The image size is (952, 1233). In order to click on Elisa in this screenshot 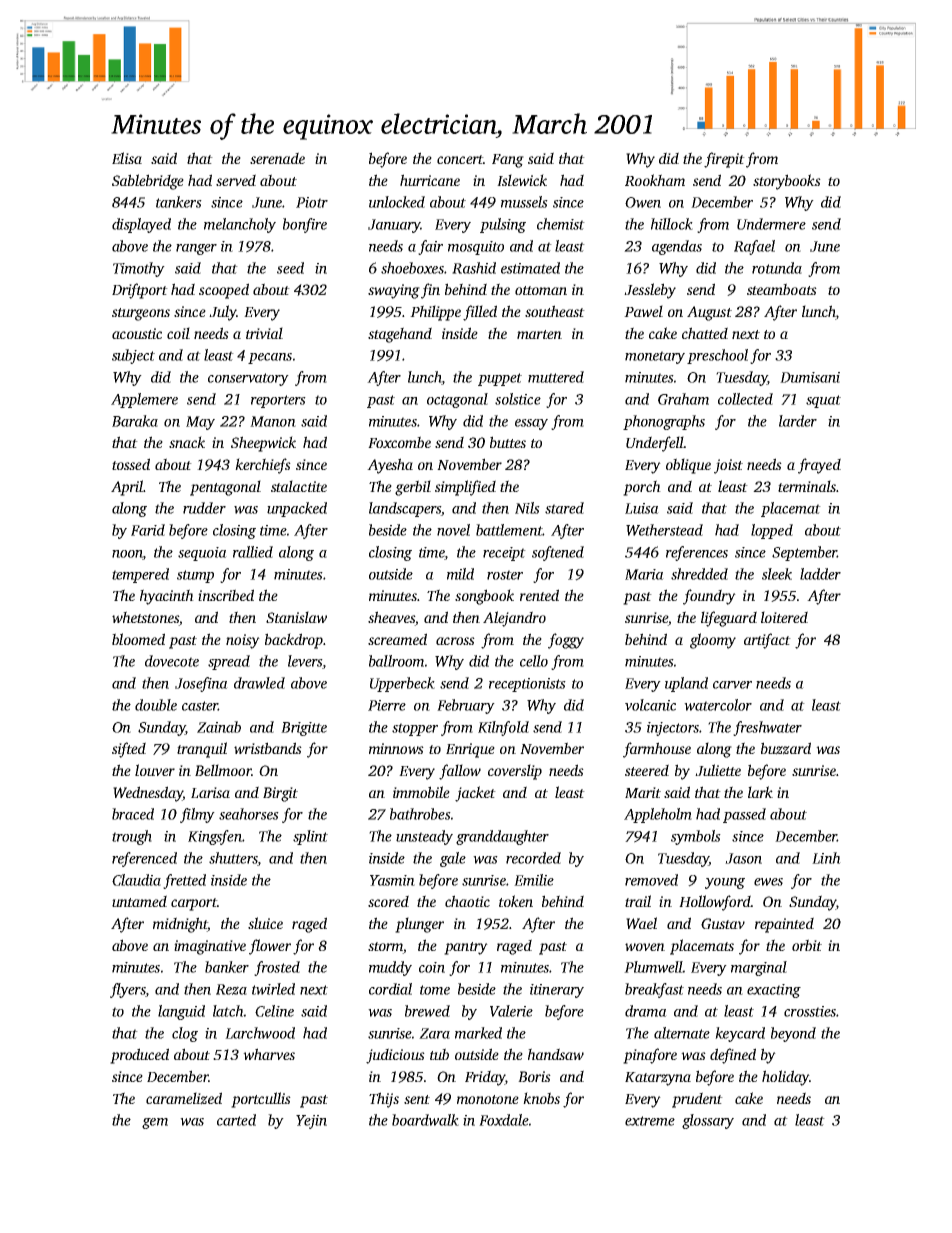, I will do `click(127, 158)`.
